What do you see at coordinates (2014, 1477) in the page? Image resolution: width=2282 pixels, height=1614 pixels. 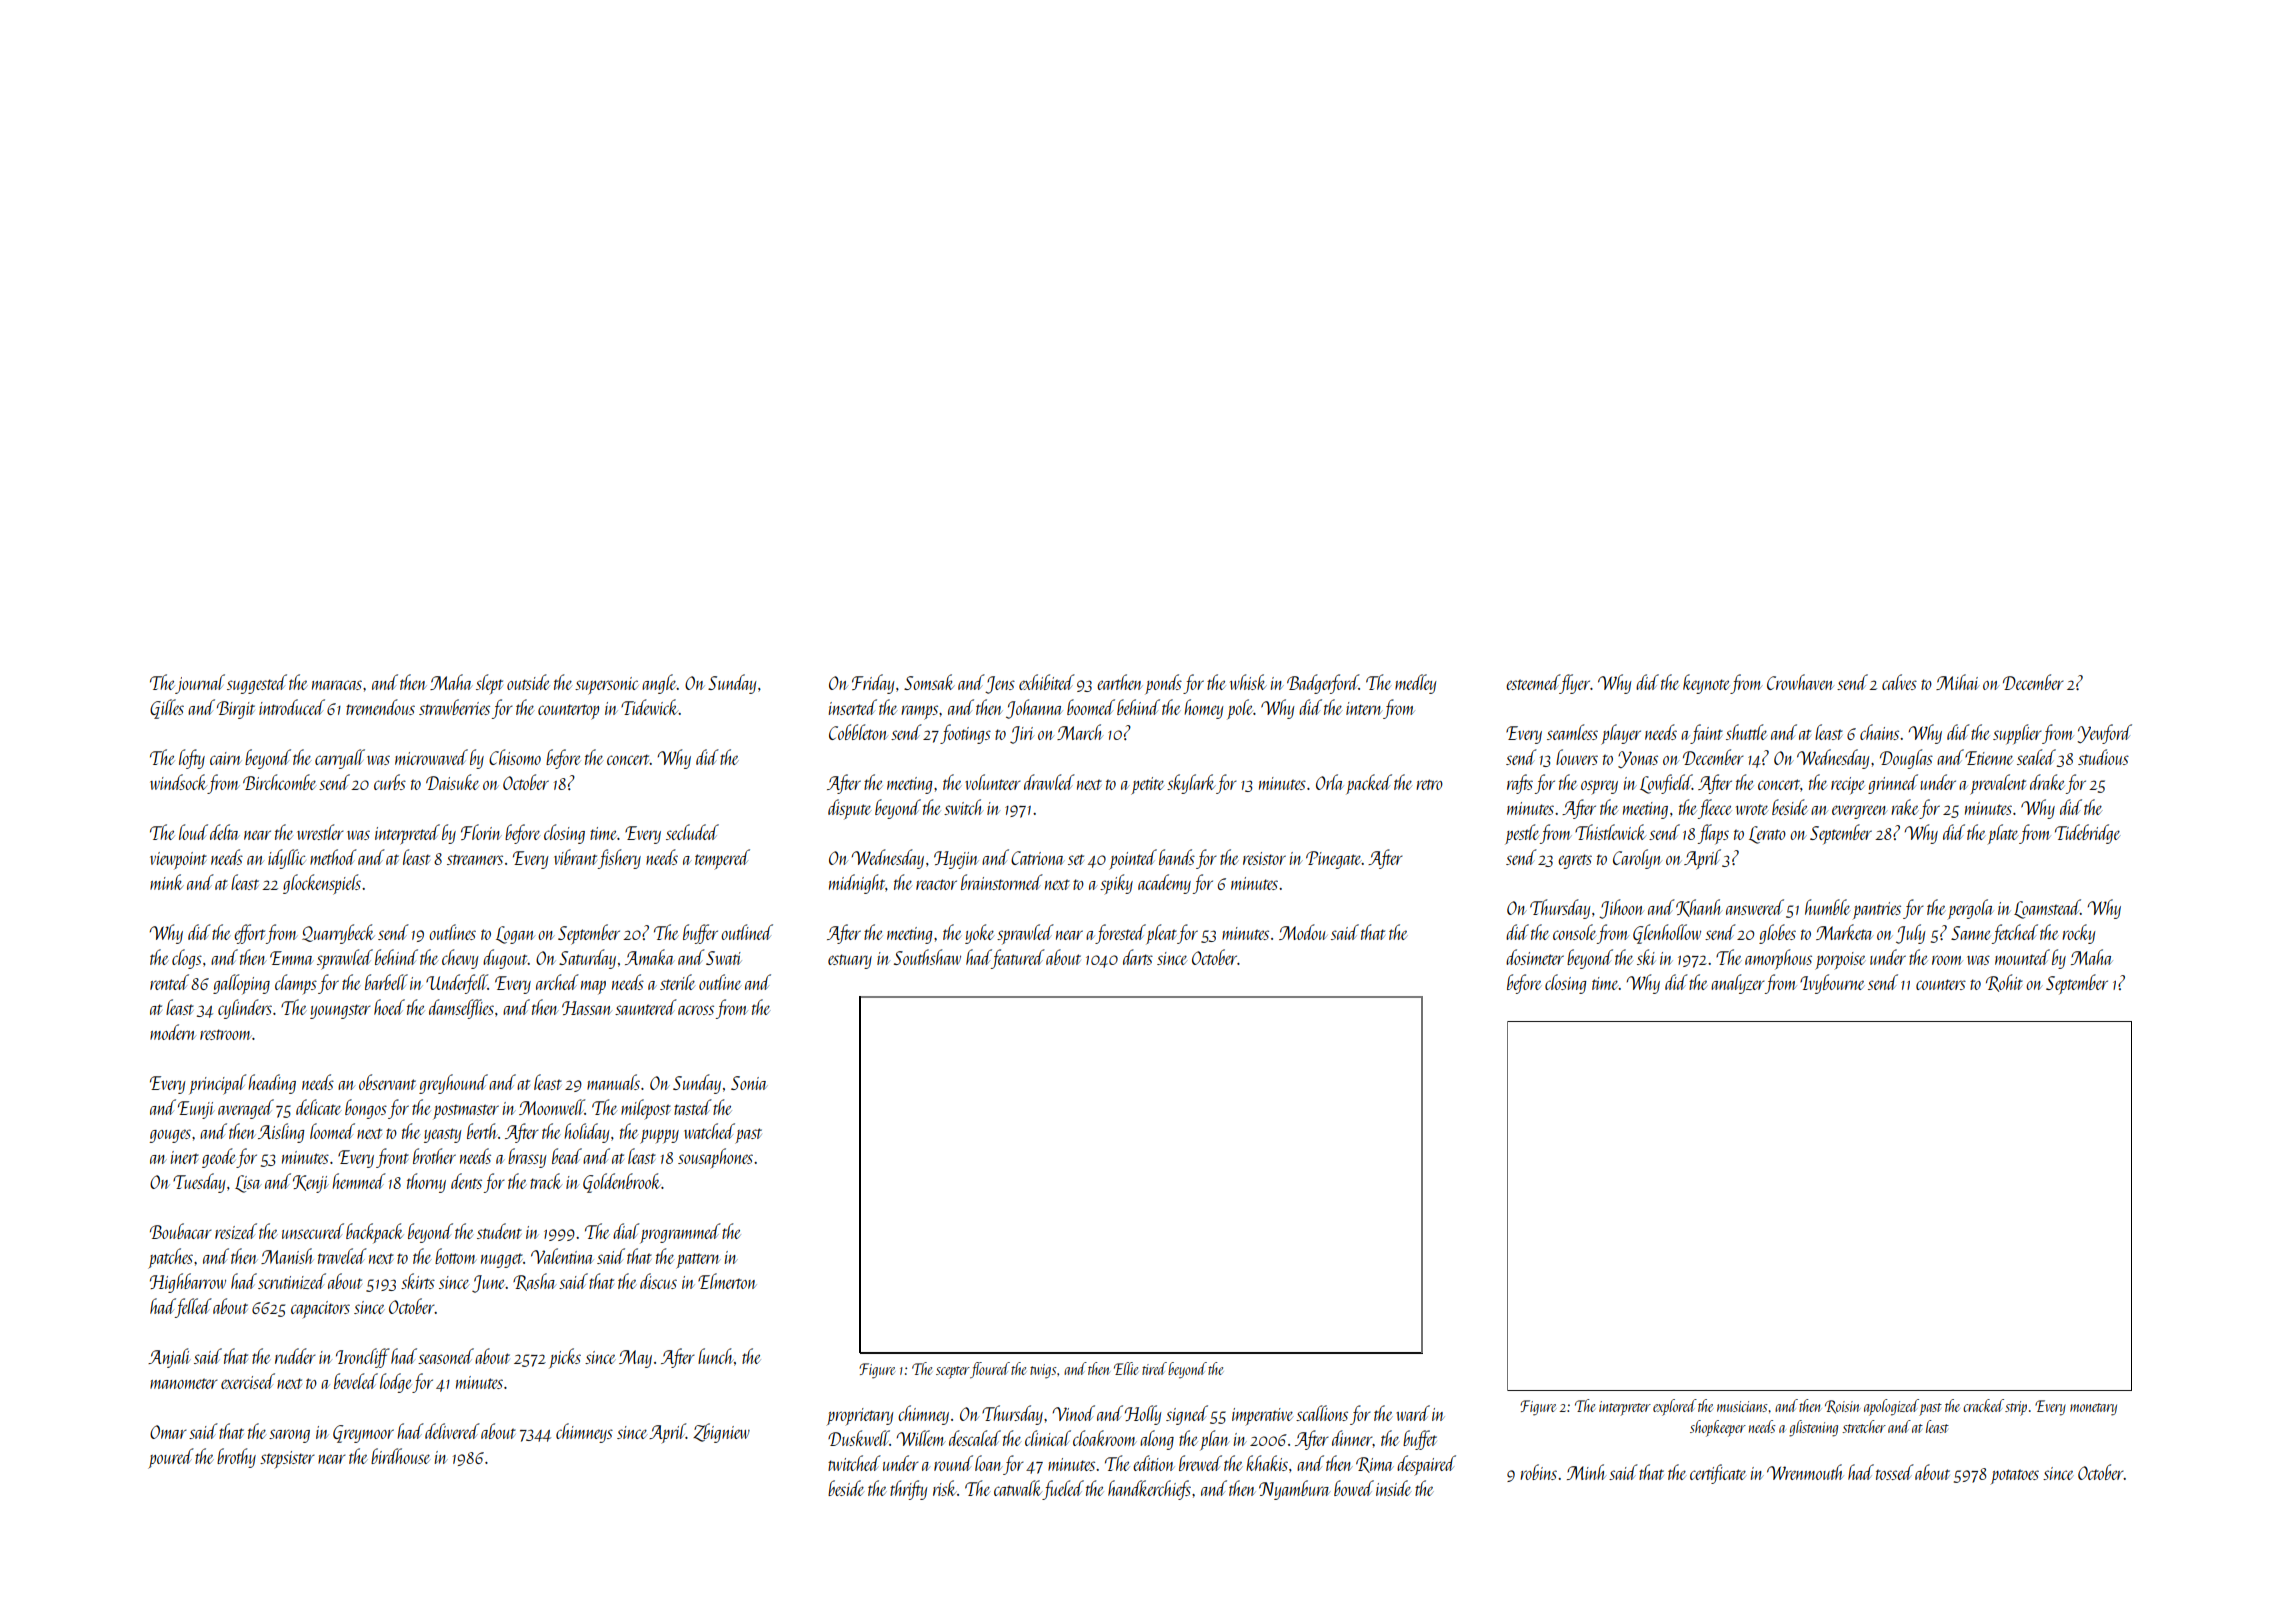 I see `potatoes` at bounding box center [2014, 1477].
